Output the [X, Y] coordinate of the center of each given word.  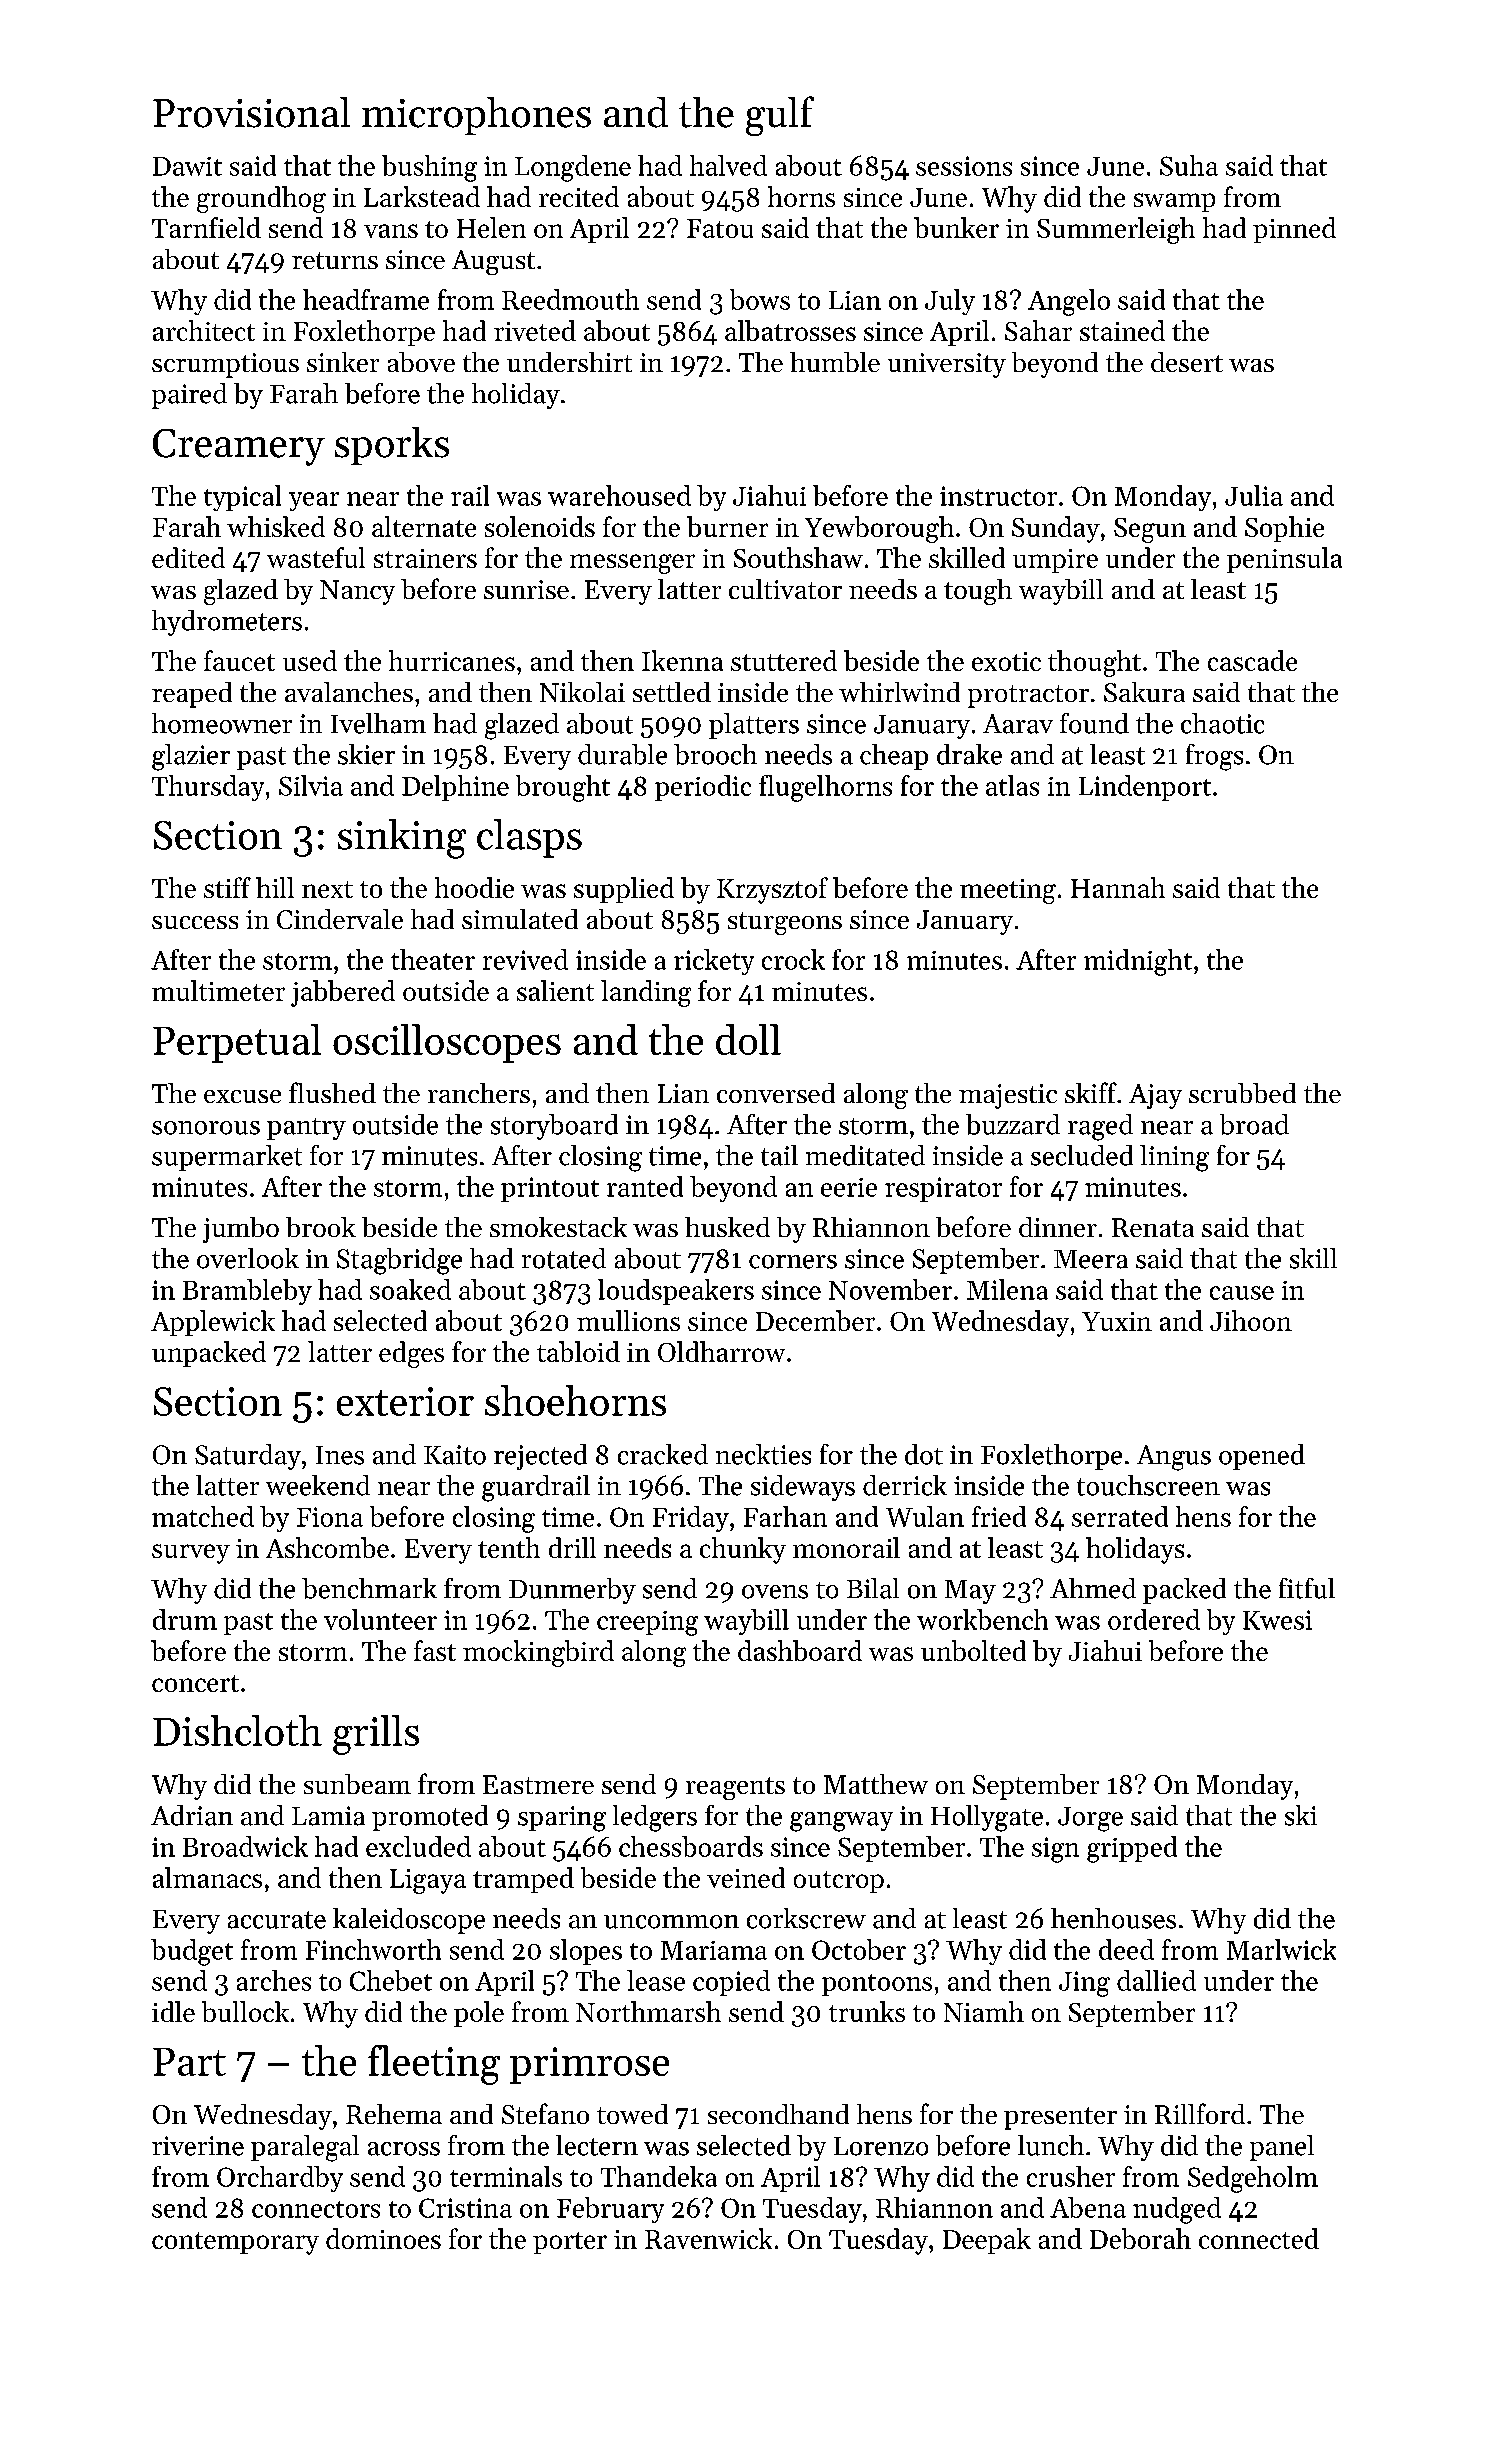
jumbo [241, 1230]
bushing [429, 168]
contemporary [235, 2243]
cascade [1252, 660]
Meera [1091, 1259]
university [947, 365]
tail [779, 1155]
